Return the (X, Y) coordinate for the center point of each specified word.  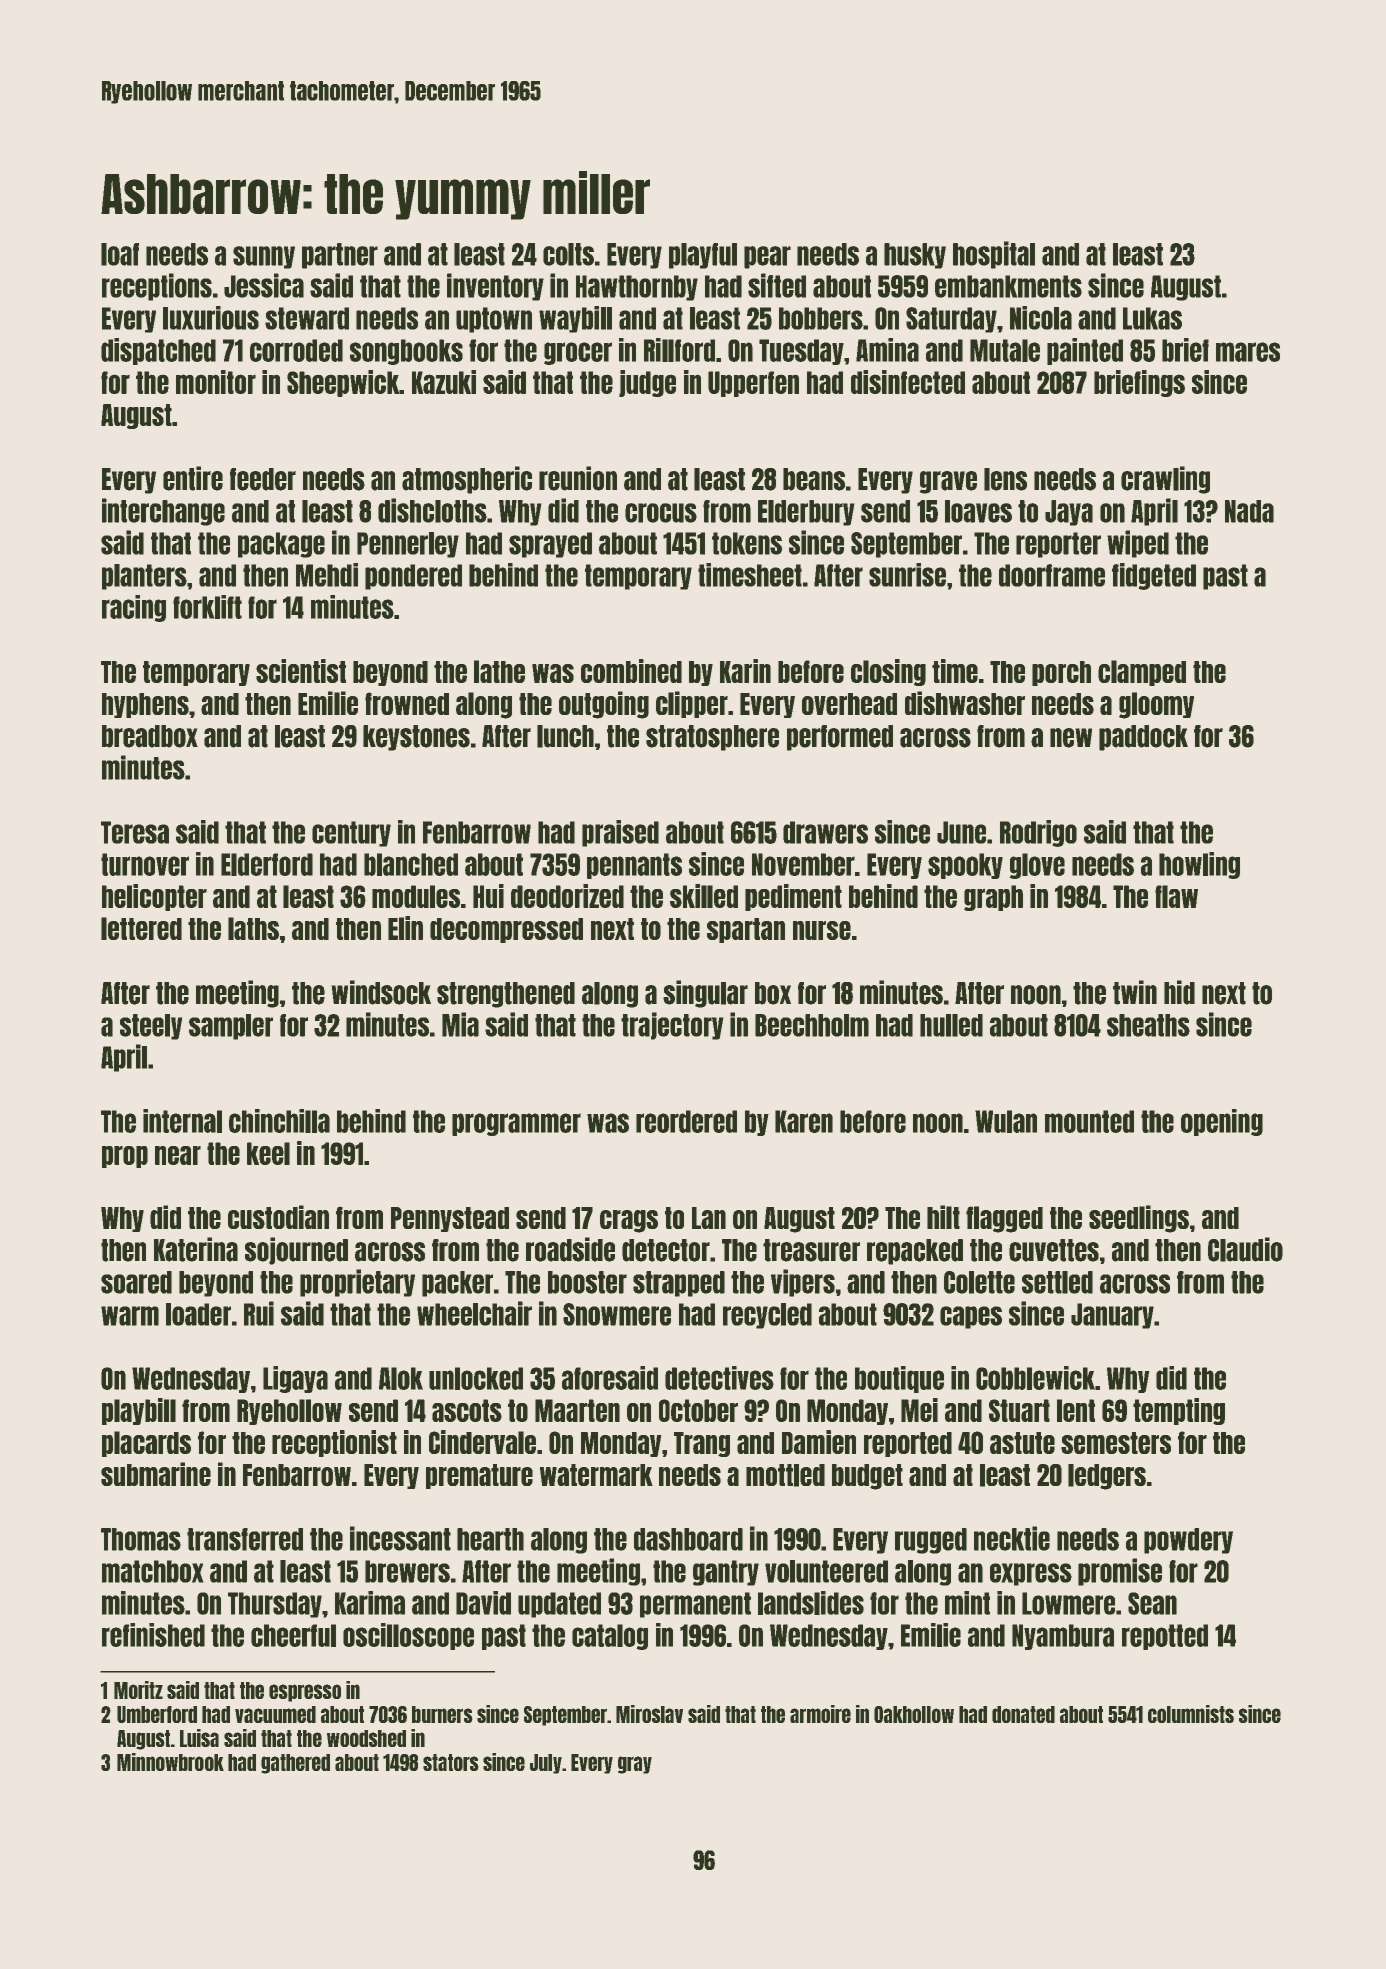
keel (268, 1153)
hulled (951, 1025)
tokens (747, 543)
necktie (1012, 1538)
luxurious (211, 318)
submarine (156, 1474)
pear (767, 257)
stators (451, 1762)
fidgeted (1154, 576)
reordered (686, 1121)
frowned (407, 703)
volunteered (826, 1571)
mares (1248, 352)
